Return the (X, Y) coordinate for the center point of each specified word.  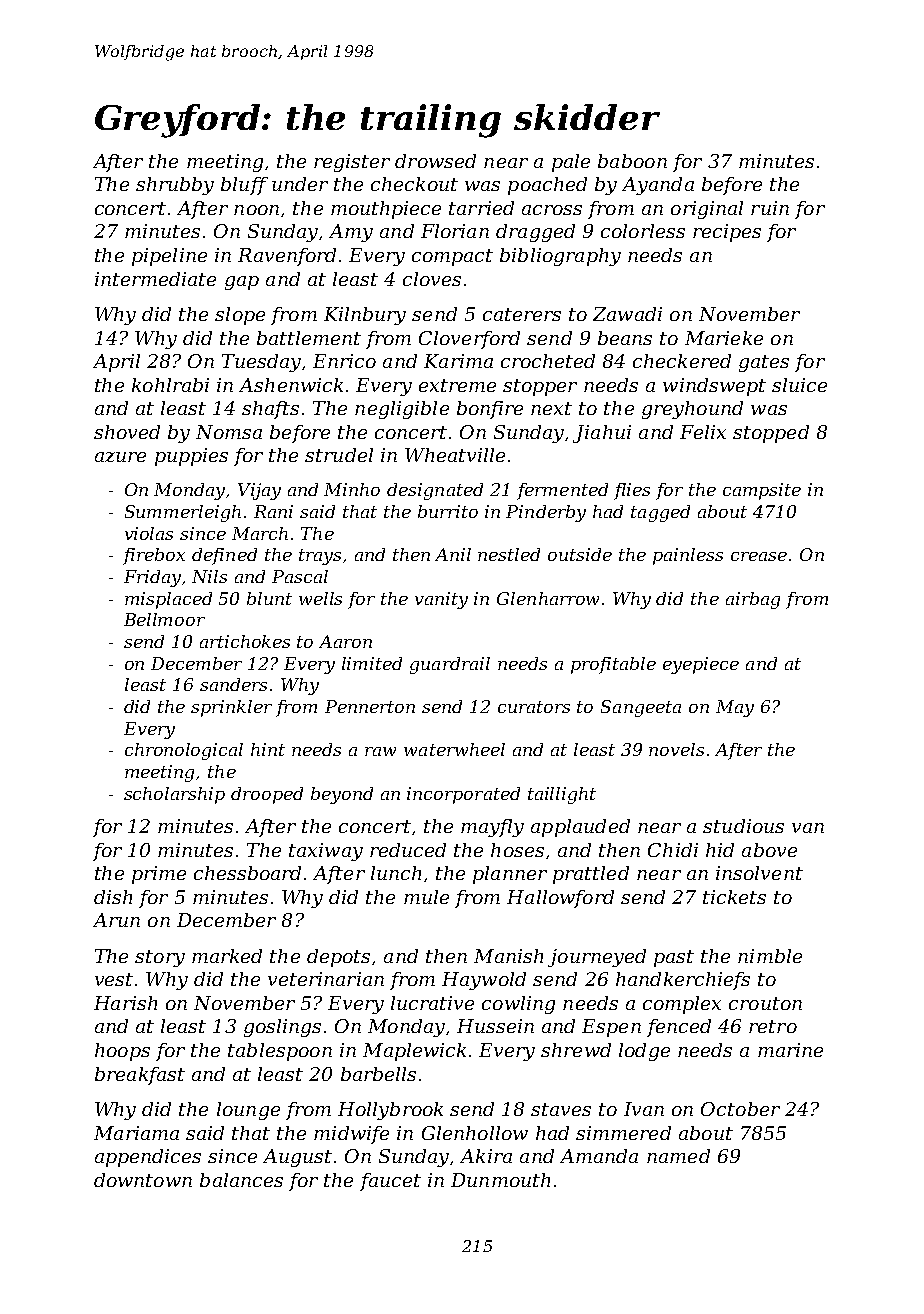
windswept (714, 387)
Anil (453, 554)
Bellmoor (164, 619)
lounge (248, 1111)
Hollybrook (390, 1111)
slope (240, 316)
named (678, 1156)
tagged (660, 513)
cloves (432, 279)
